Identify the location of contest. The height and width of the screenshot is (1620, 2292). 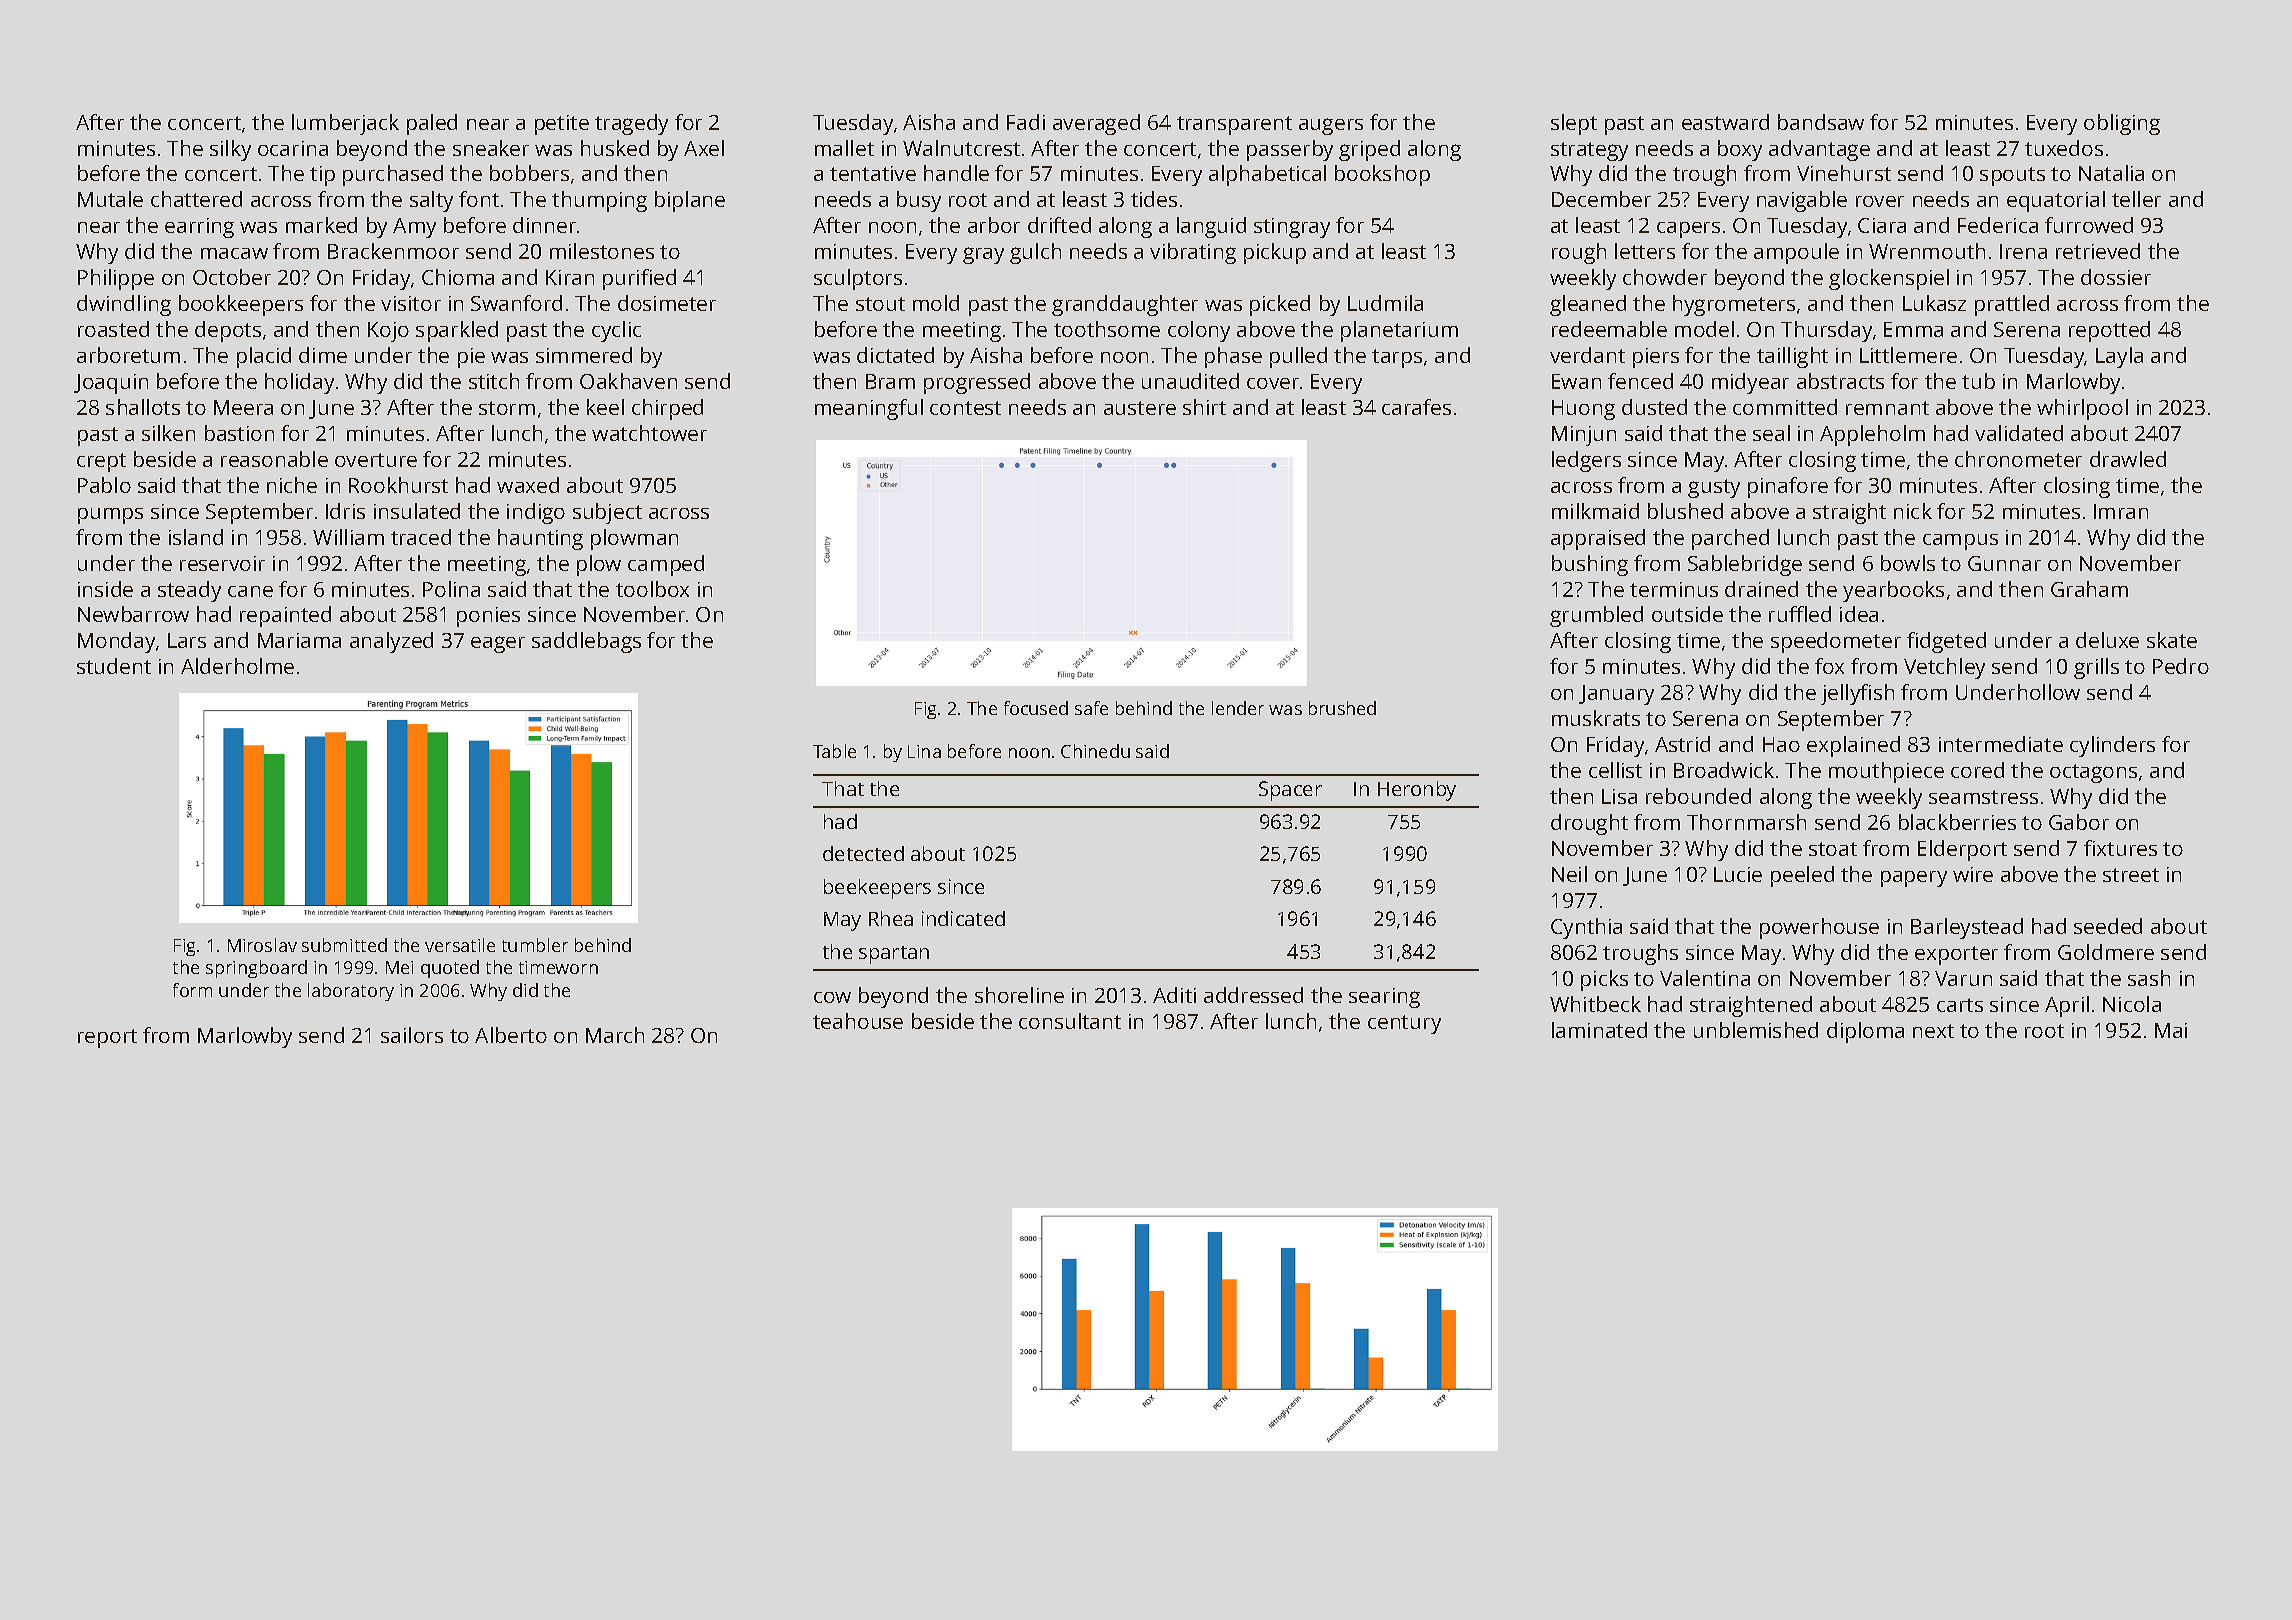
(965, 408).
